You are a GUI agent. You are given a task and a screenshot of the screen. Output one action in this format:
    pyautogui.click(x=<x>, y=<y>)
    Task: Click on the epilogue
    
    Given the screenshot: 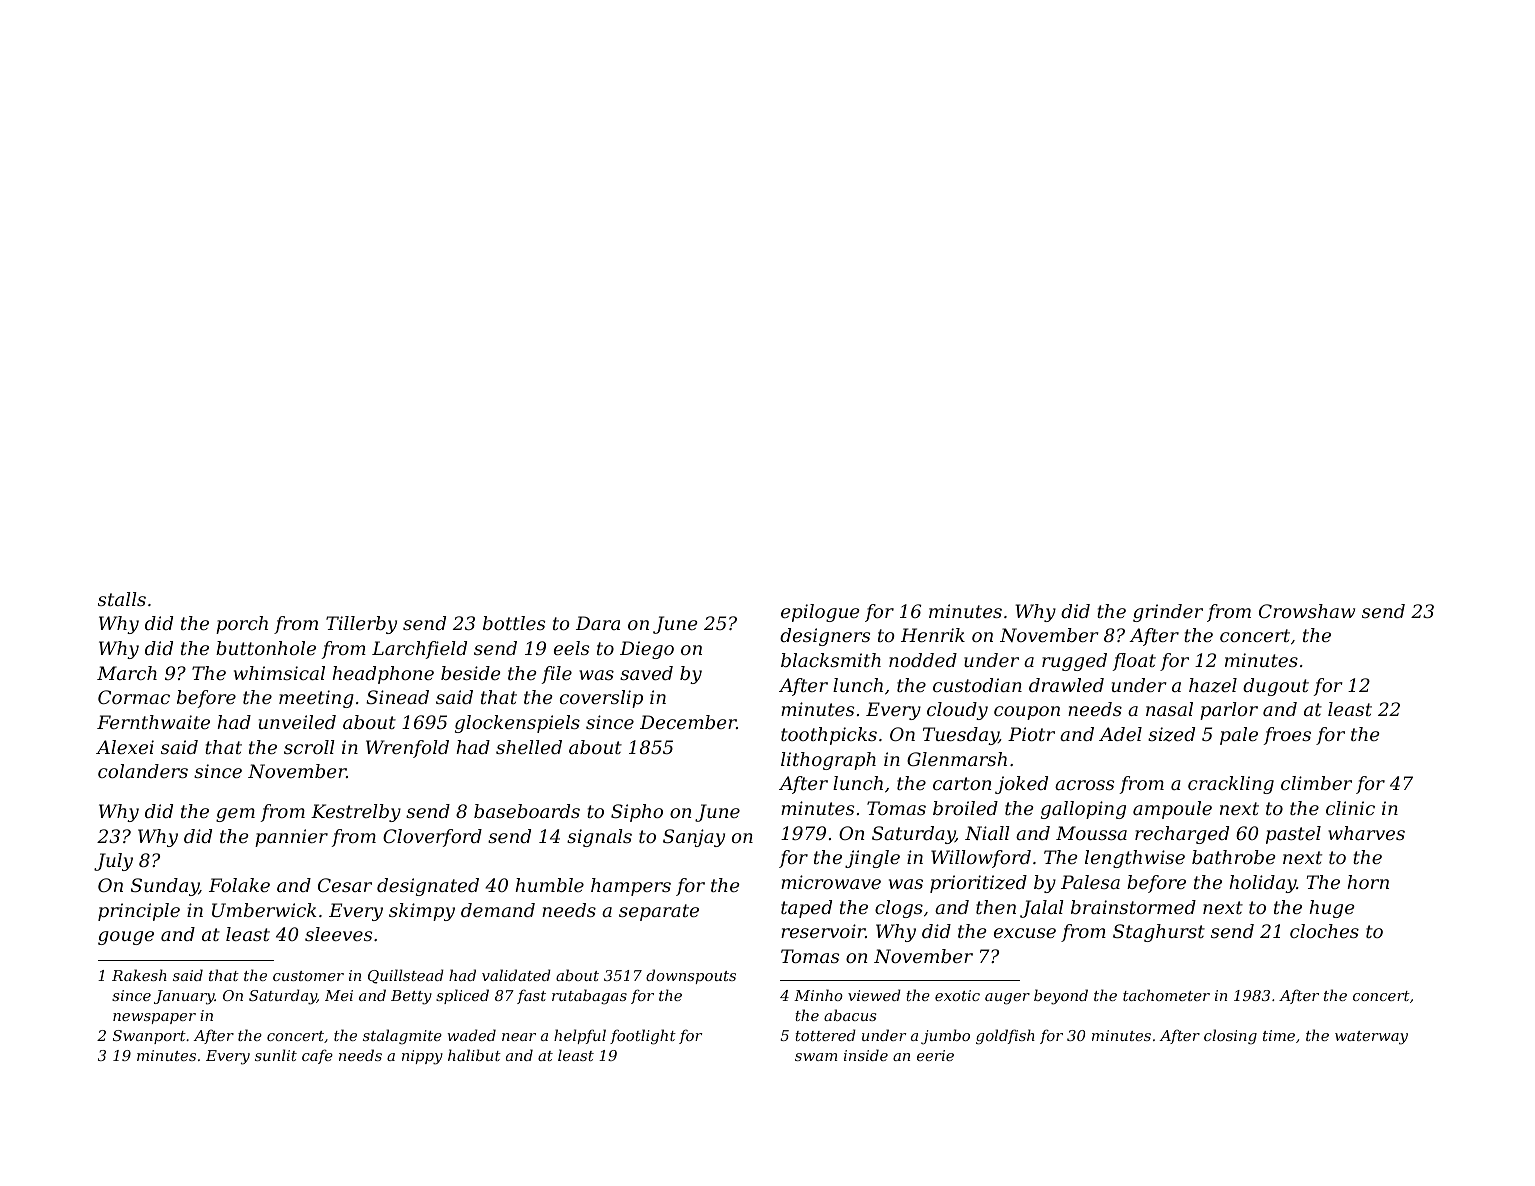 What is the action you would take?
    pyautogui.click(x=820, y=613)
